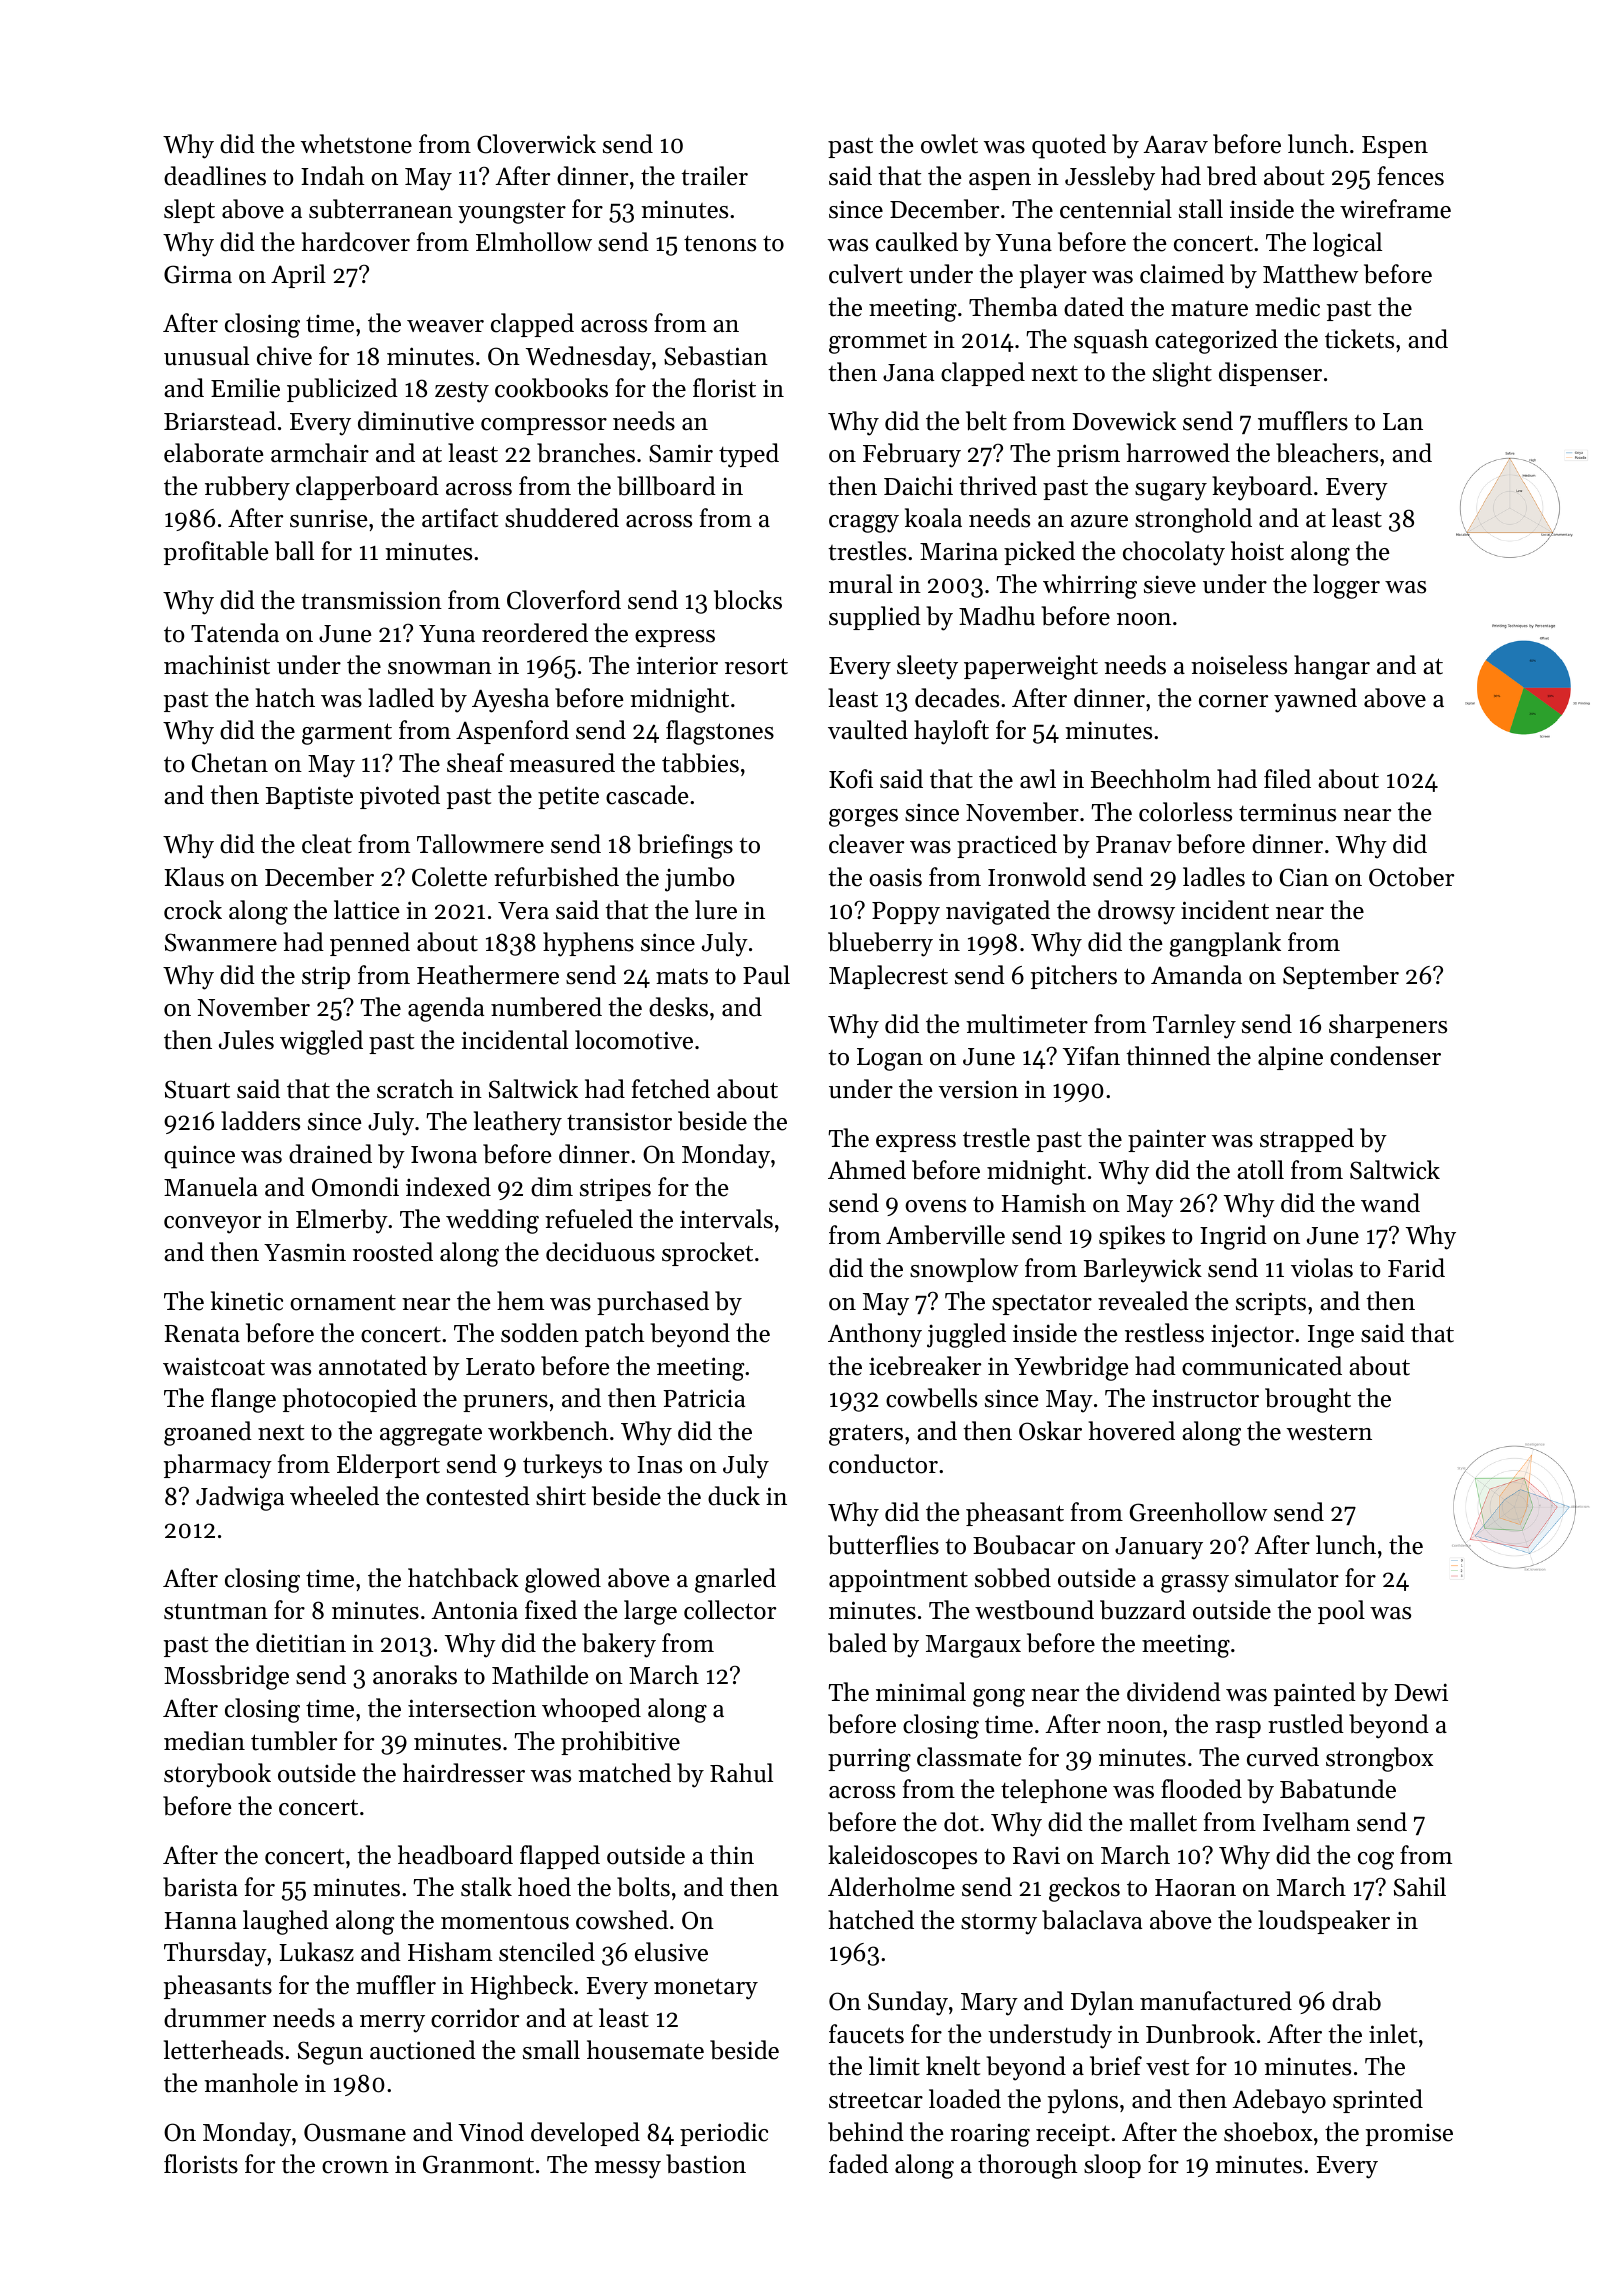 This screenshot has height=2292, width=1620. Describe the element at coordinates (204, 1741) in the screenshot. I see `median` at that location.
